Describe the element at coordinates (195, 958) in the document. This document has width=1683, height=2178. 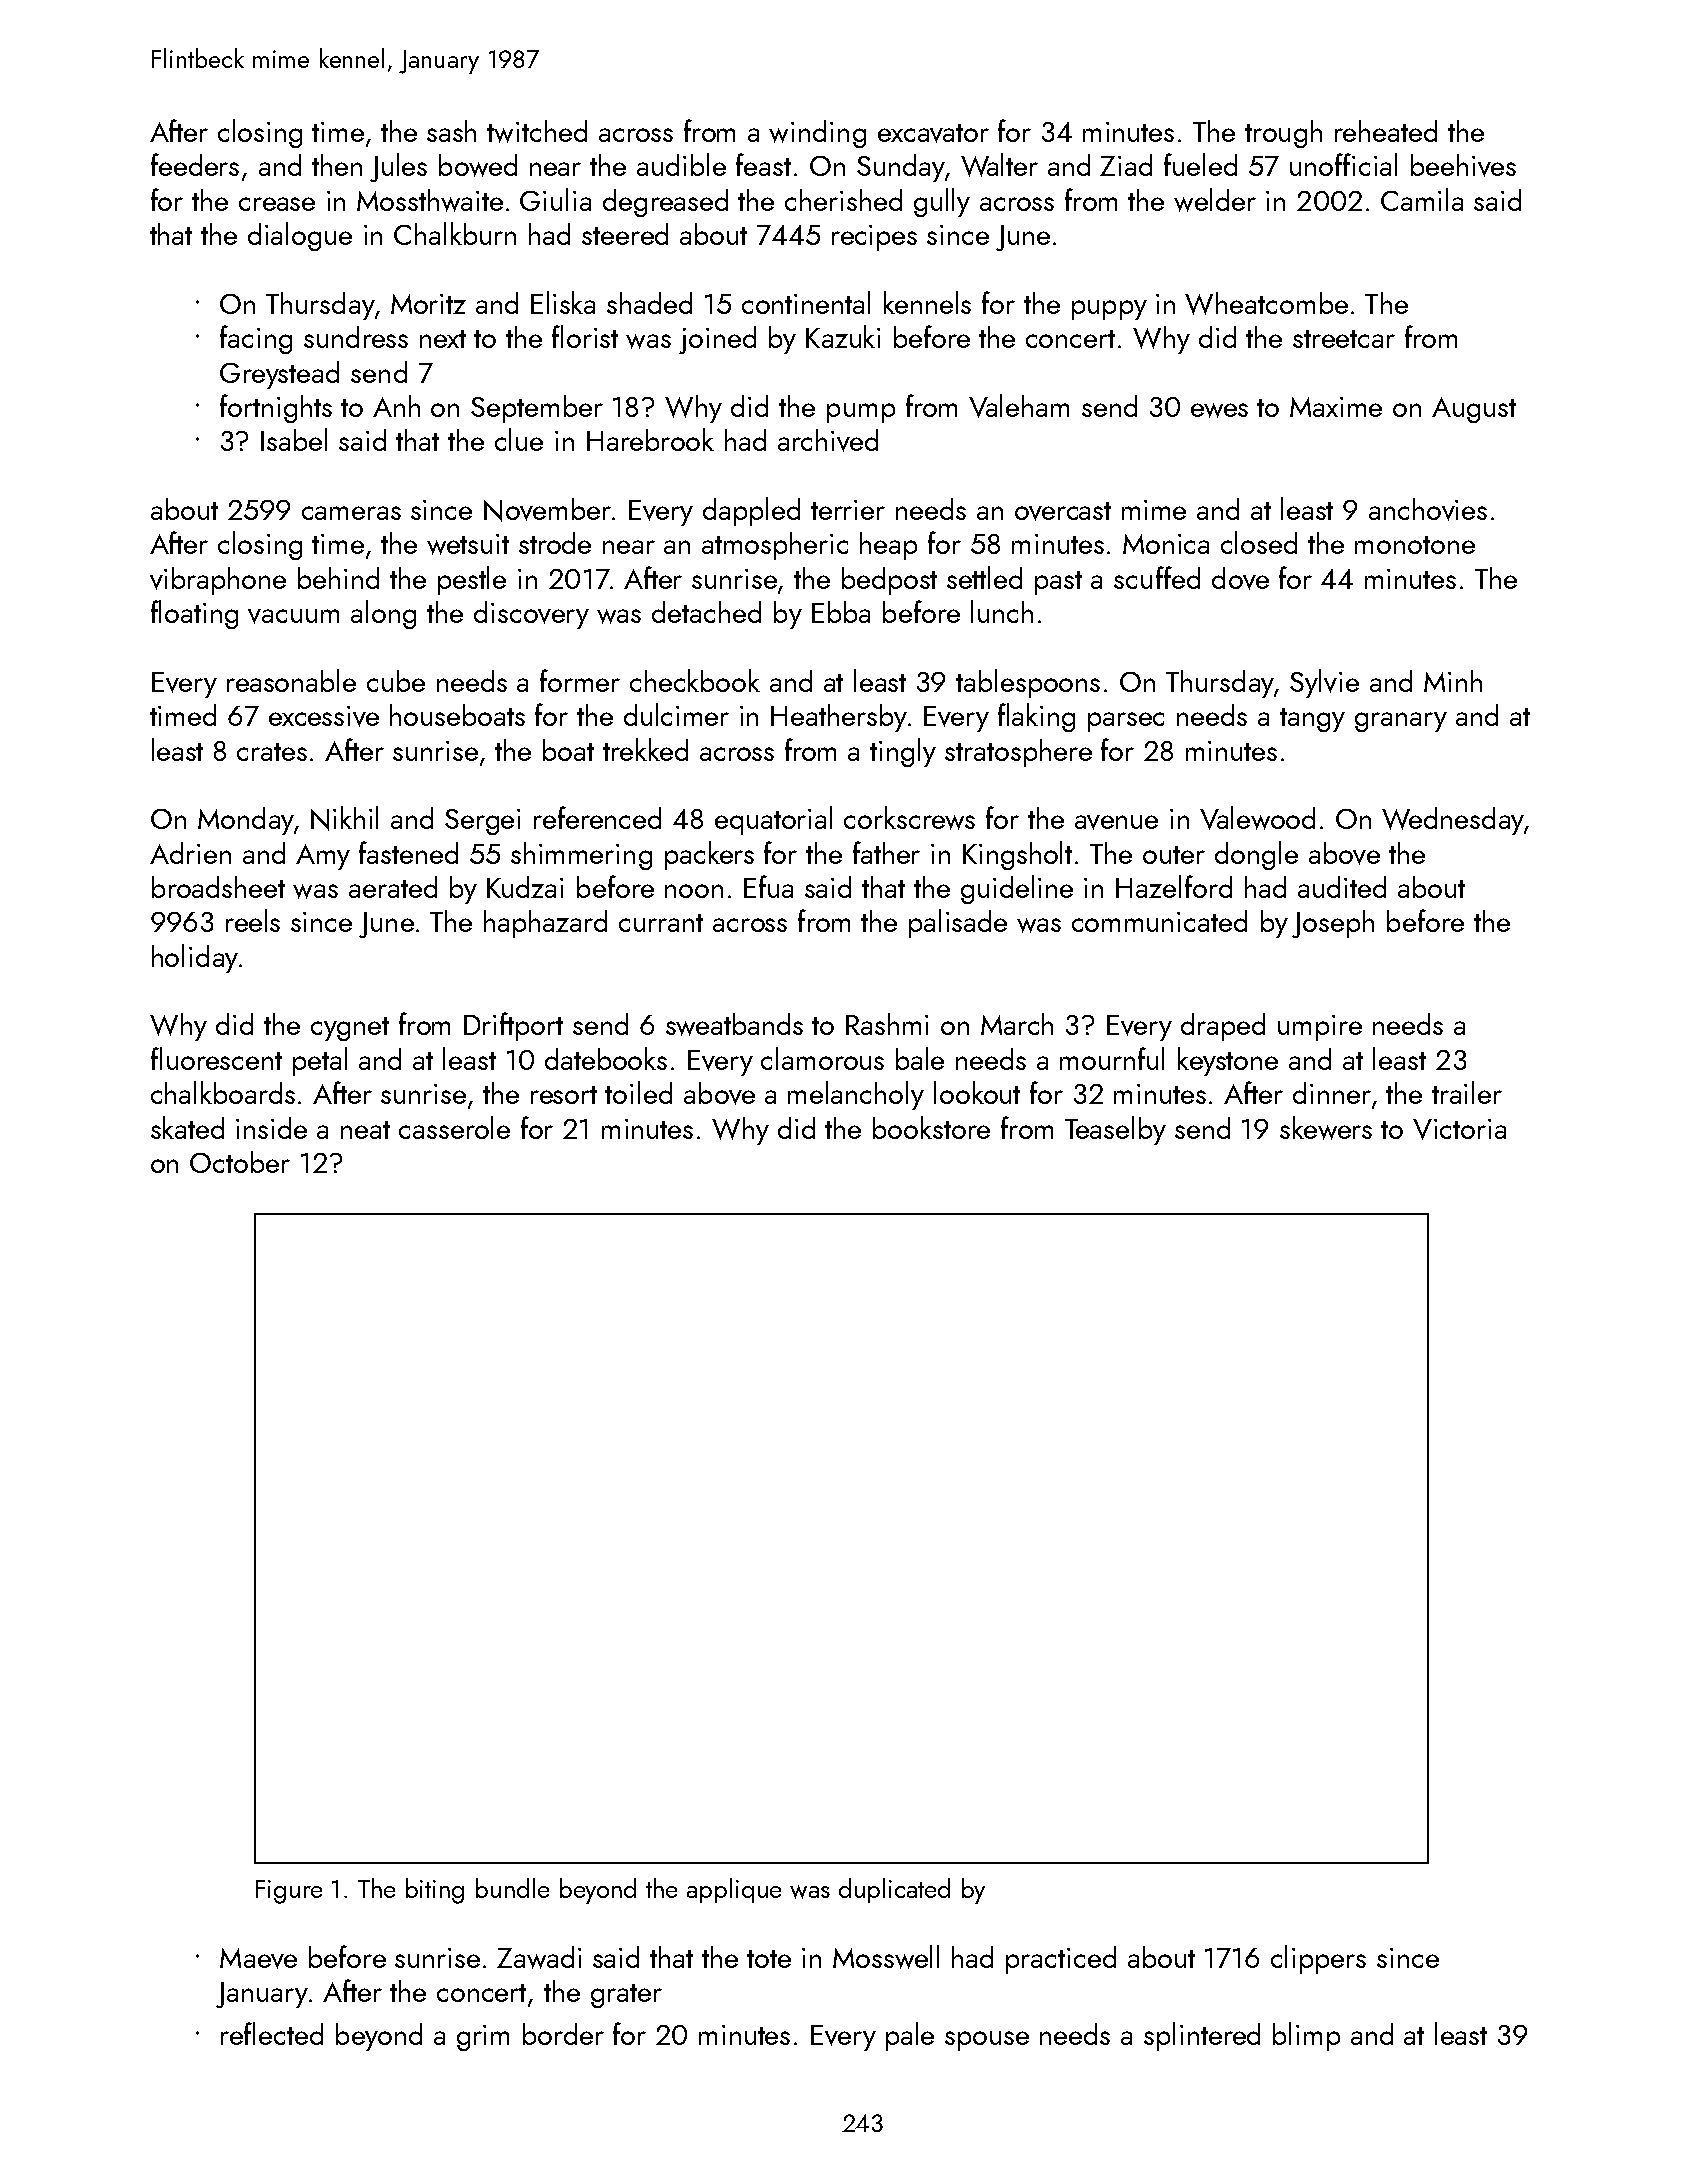
I see `holiday` at that location.
